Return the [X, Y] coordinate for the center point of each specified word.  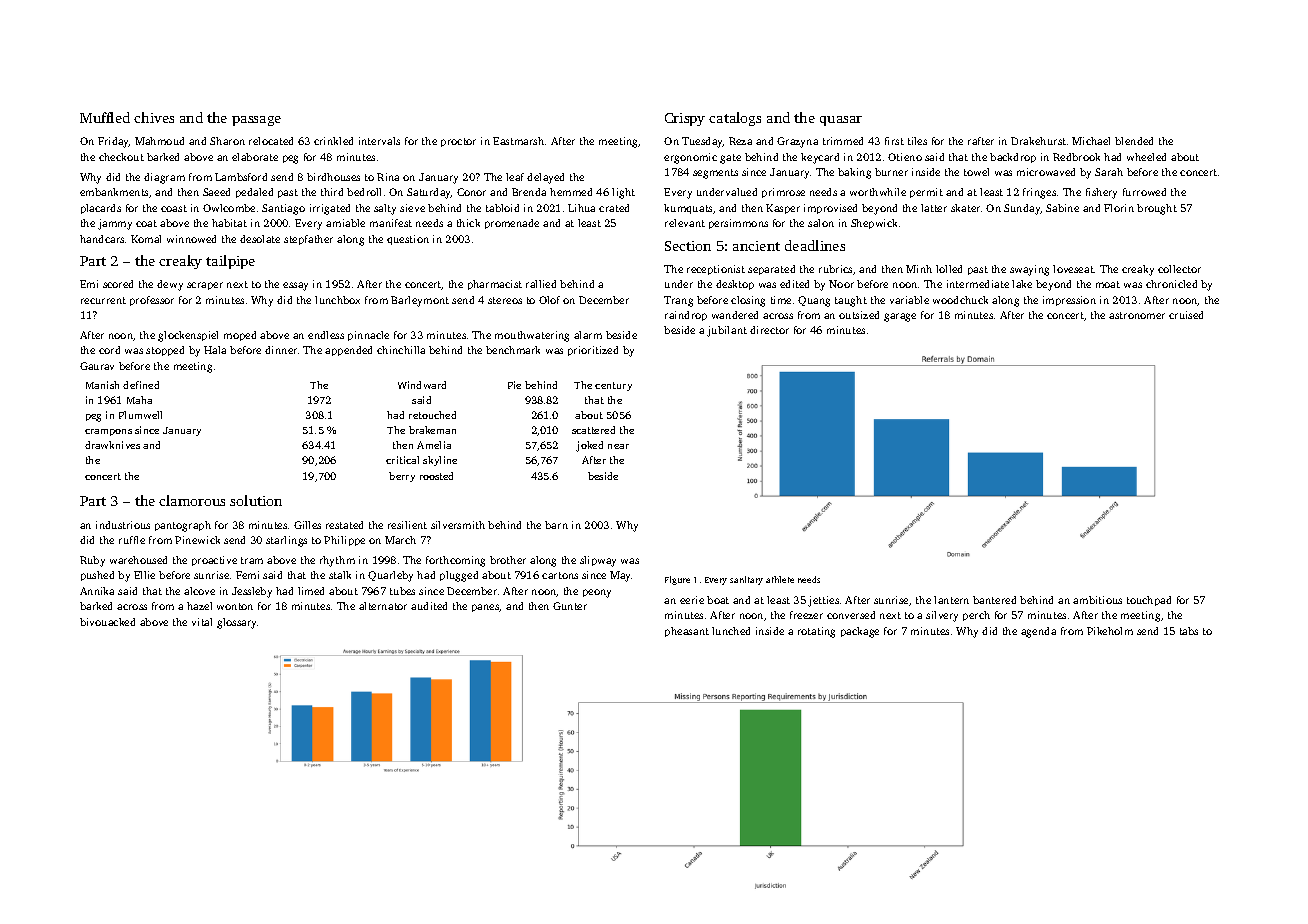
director [769, 330]
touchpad [1149, 601]
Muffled [105, 117]
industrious [123, 525]
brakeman [432, 430]
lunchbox [337, 300]
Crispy [685, 119]
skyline [440, 461]
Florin [1119, 208]
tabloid [502, 208]
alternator [383, 606]
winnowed [191, 239]
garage [900, 317]
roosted [436, 476]
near [618, 446]
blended [1134, 141]
